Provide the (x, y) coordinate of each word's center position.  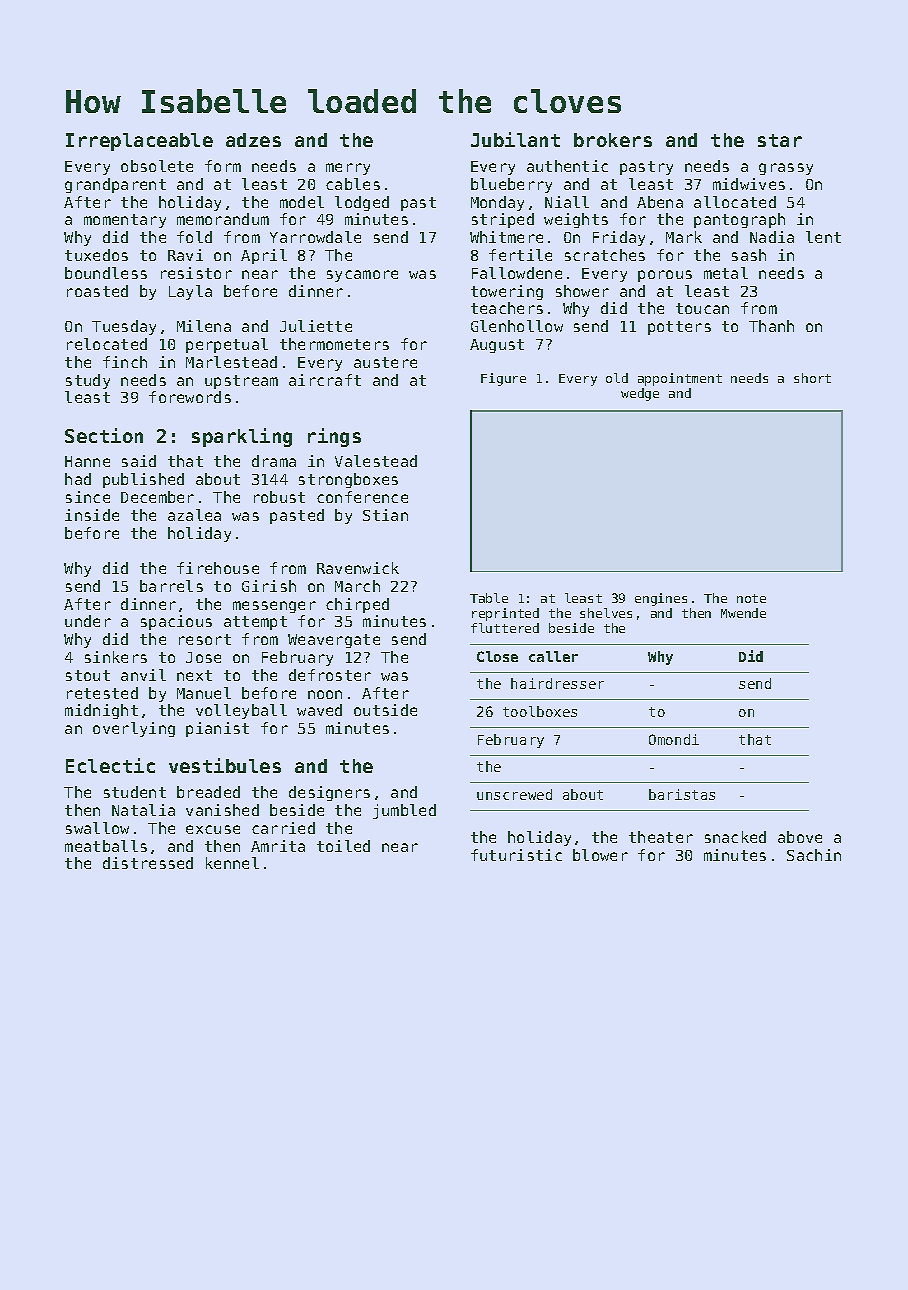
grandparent (115, 185)
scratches (605, 255)
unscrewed (514, 794)
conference (362, 497)
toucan (702, 308)
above (800, 837)
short (812, 378)
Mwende (743, 613)
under (88, 621)
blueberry (511, 185)
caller (553, 656)
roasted (97, 291)
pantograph (739, 220)
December (157, 497)
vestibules (225, 765)
